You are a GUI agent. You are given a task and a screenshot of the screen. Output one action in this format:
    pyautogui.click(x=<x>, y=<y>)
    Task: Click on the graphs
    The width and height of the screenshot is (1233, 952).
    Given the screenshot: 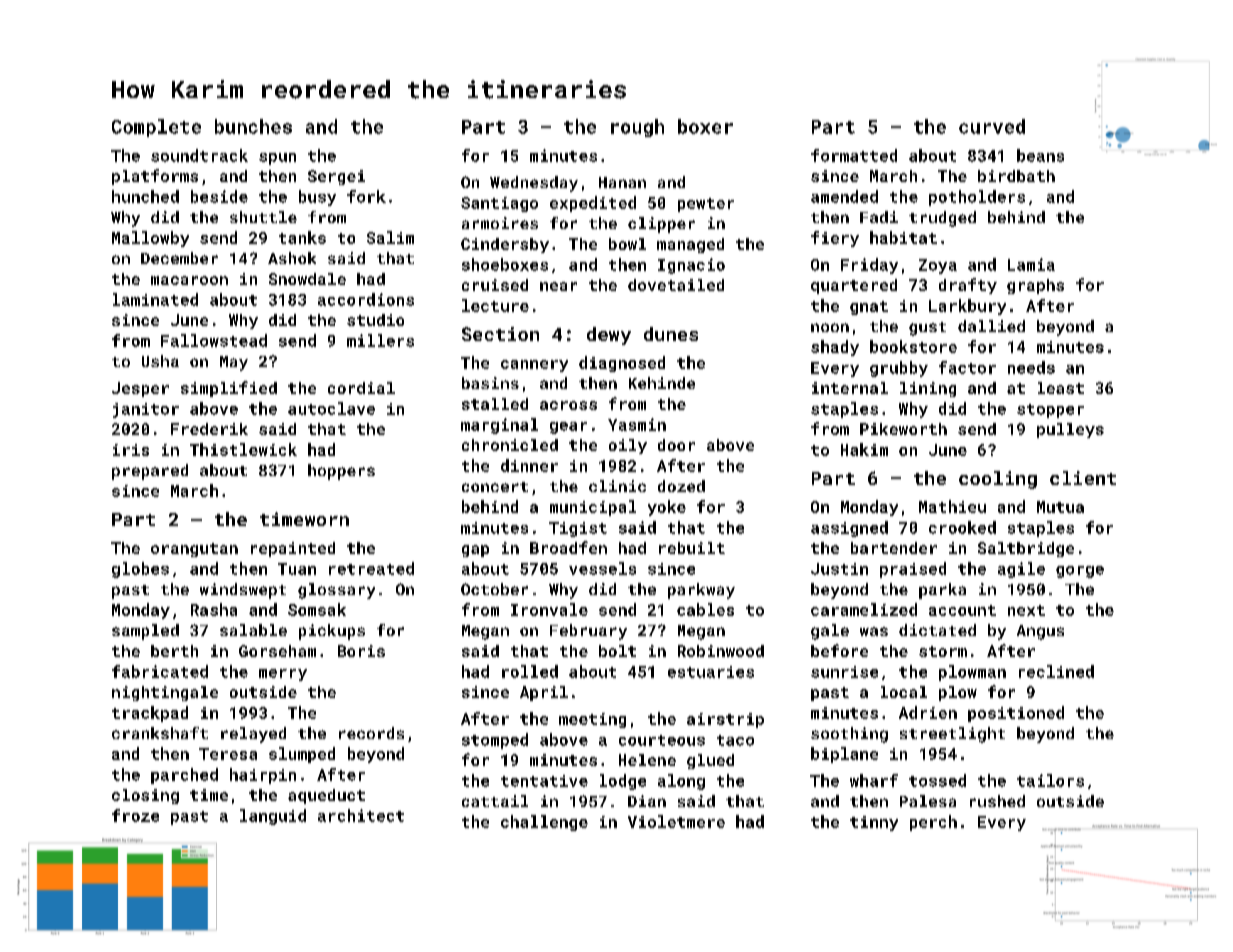 What is the action you would take?
    pyautogui.click(x=1035, y=286)
